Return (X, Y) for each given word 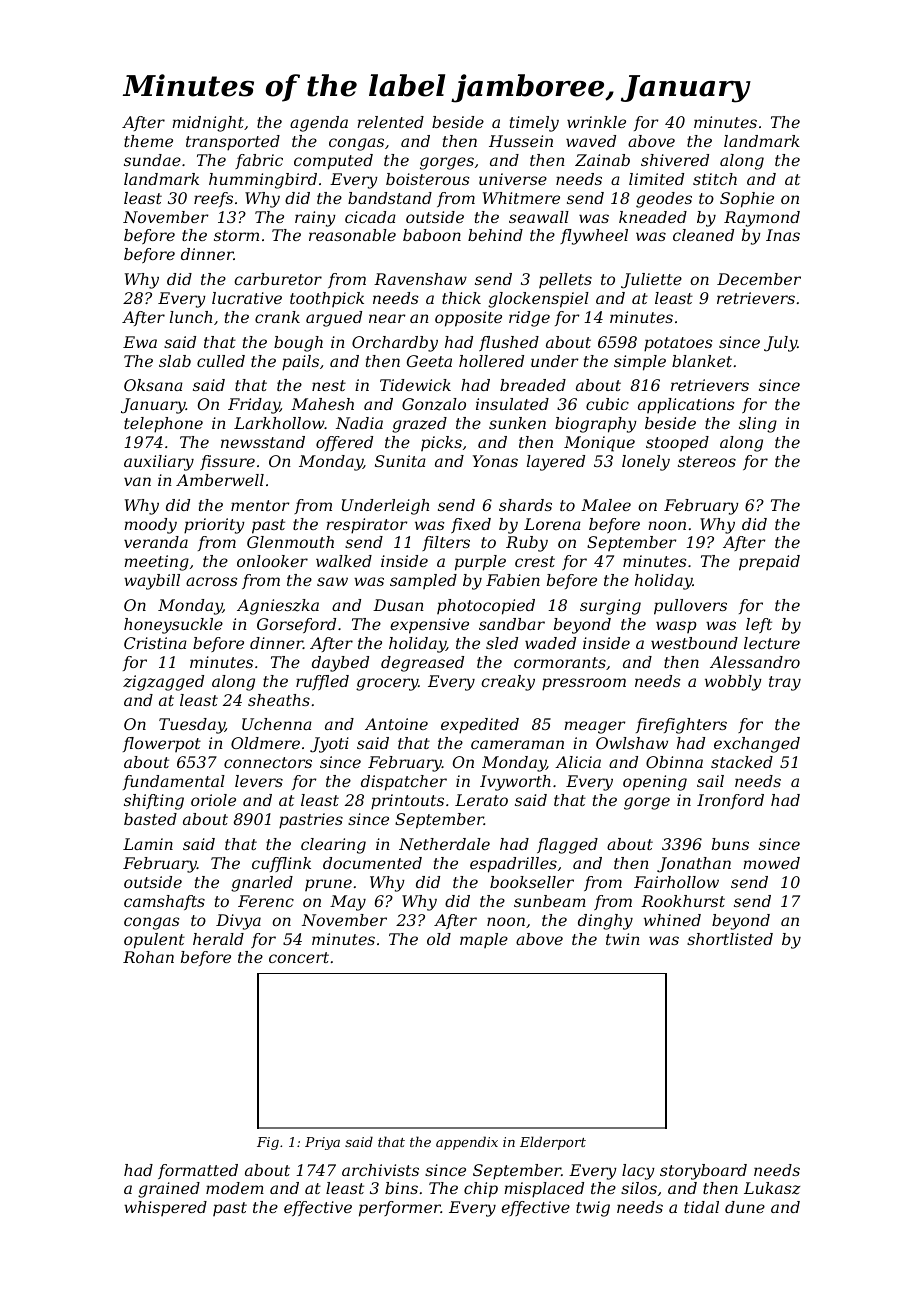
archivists (380, 1170)
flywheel (594, 237)
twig (593, 1209)
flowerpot (162, 744)
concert (299, 957)
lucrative (247, 298)
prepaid (769, 563)
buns (730, 844)
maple (484, 940)
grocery (387, 684)
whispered (165, 1208)
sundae (152, 160)
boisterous (428, 179)
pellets (565, 280)
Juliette (651, 281)
